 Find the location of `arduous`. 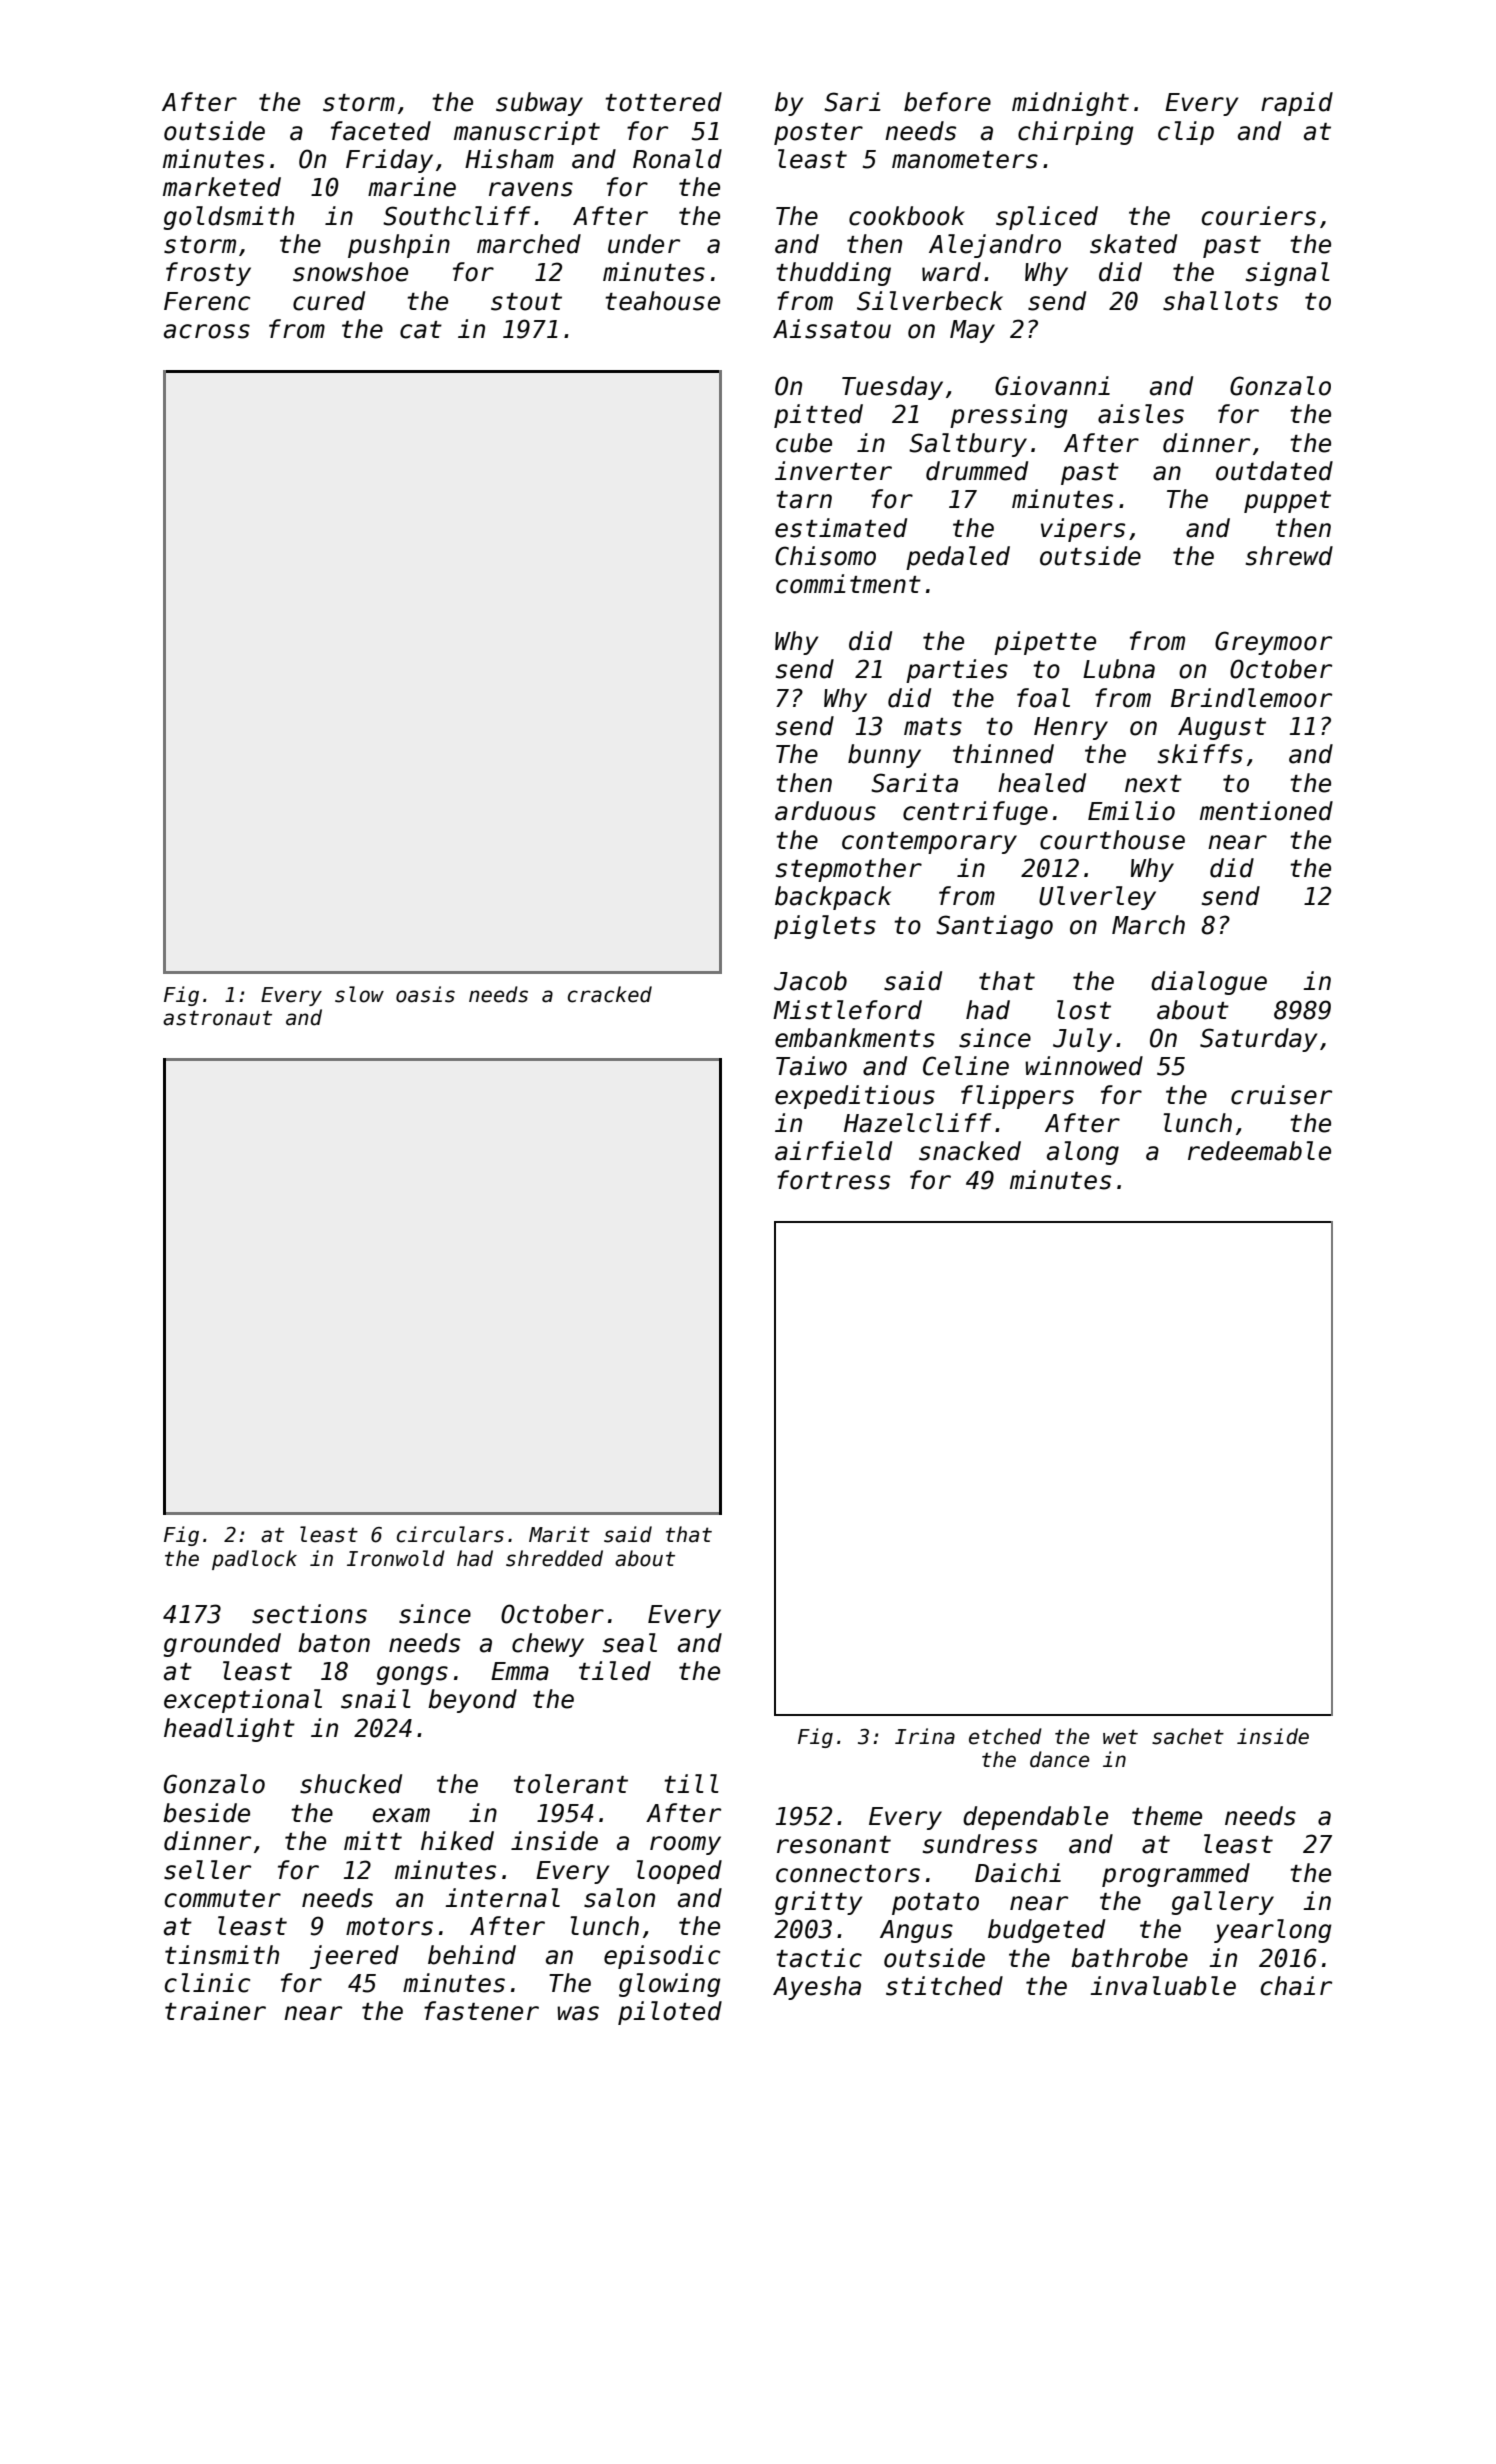

arduous is located at coordinates (825, 811).
